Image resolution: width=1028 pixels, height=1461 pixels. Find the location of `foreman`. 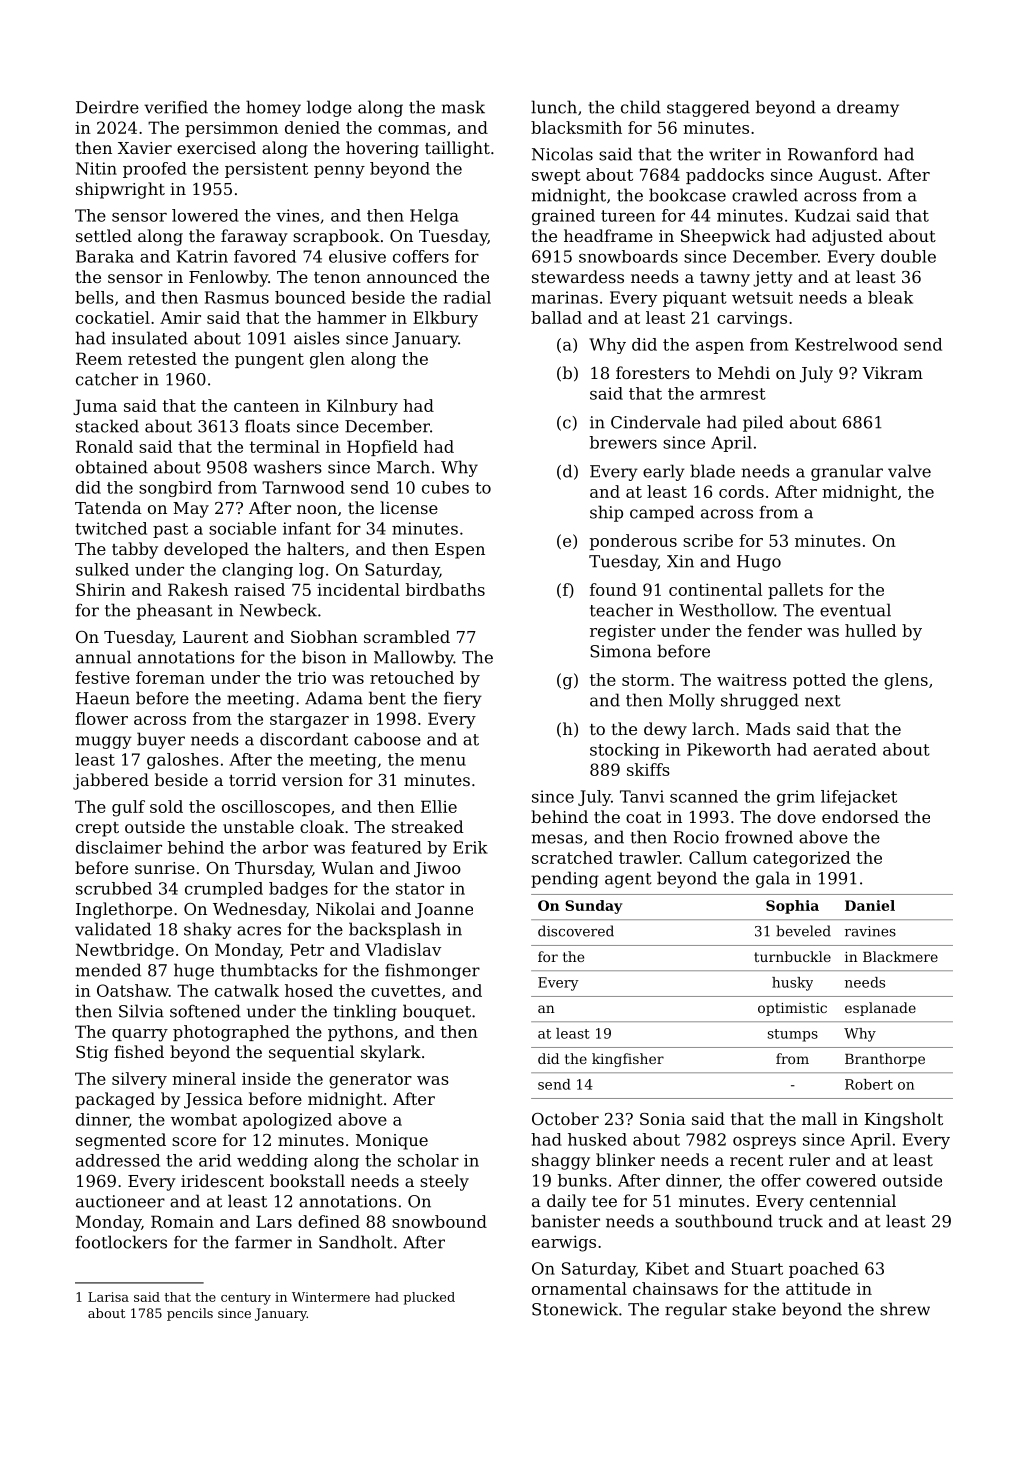

foreman is located at coordinates (170, 677).
